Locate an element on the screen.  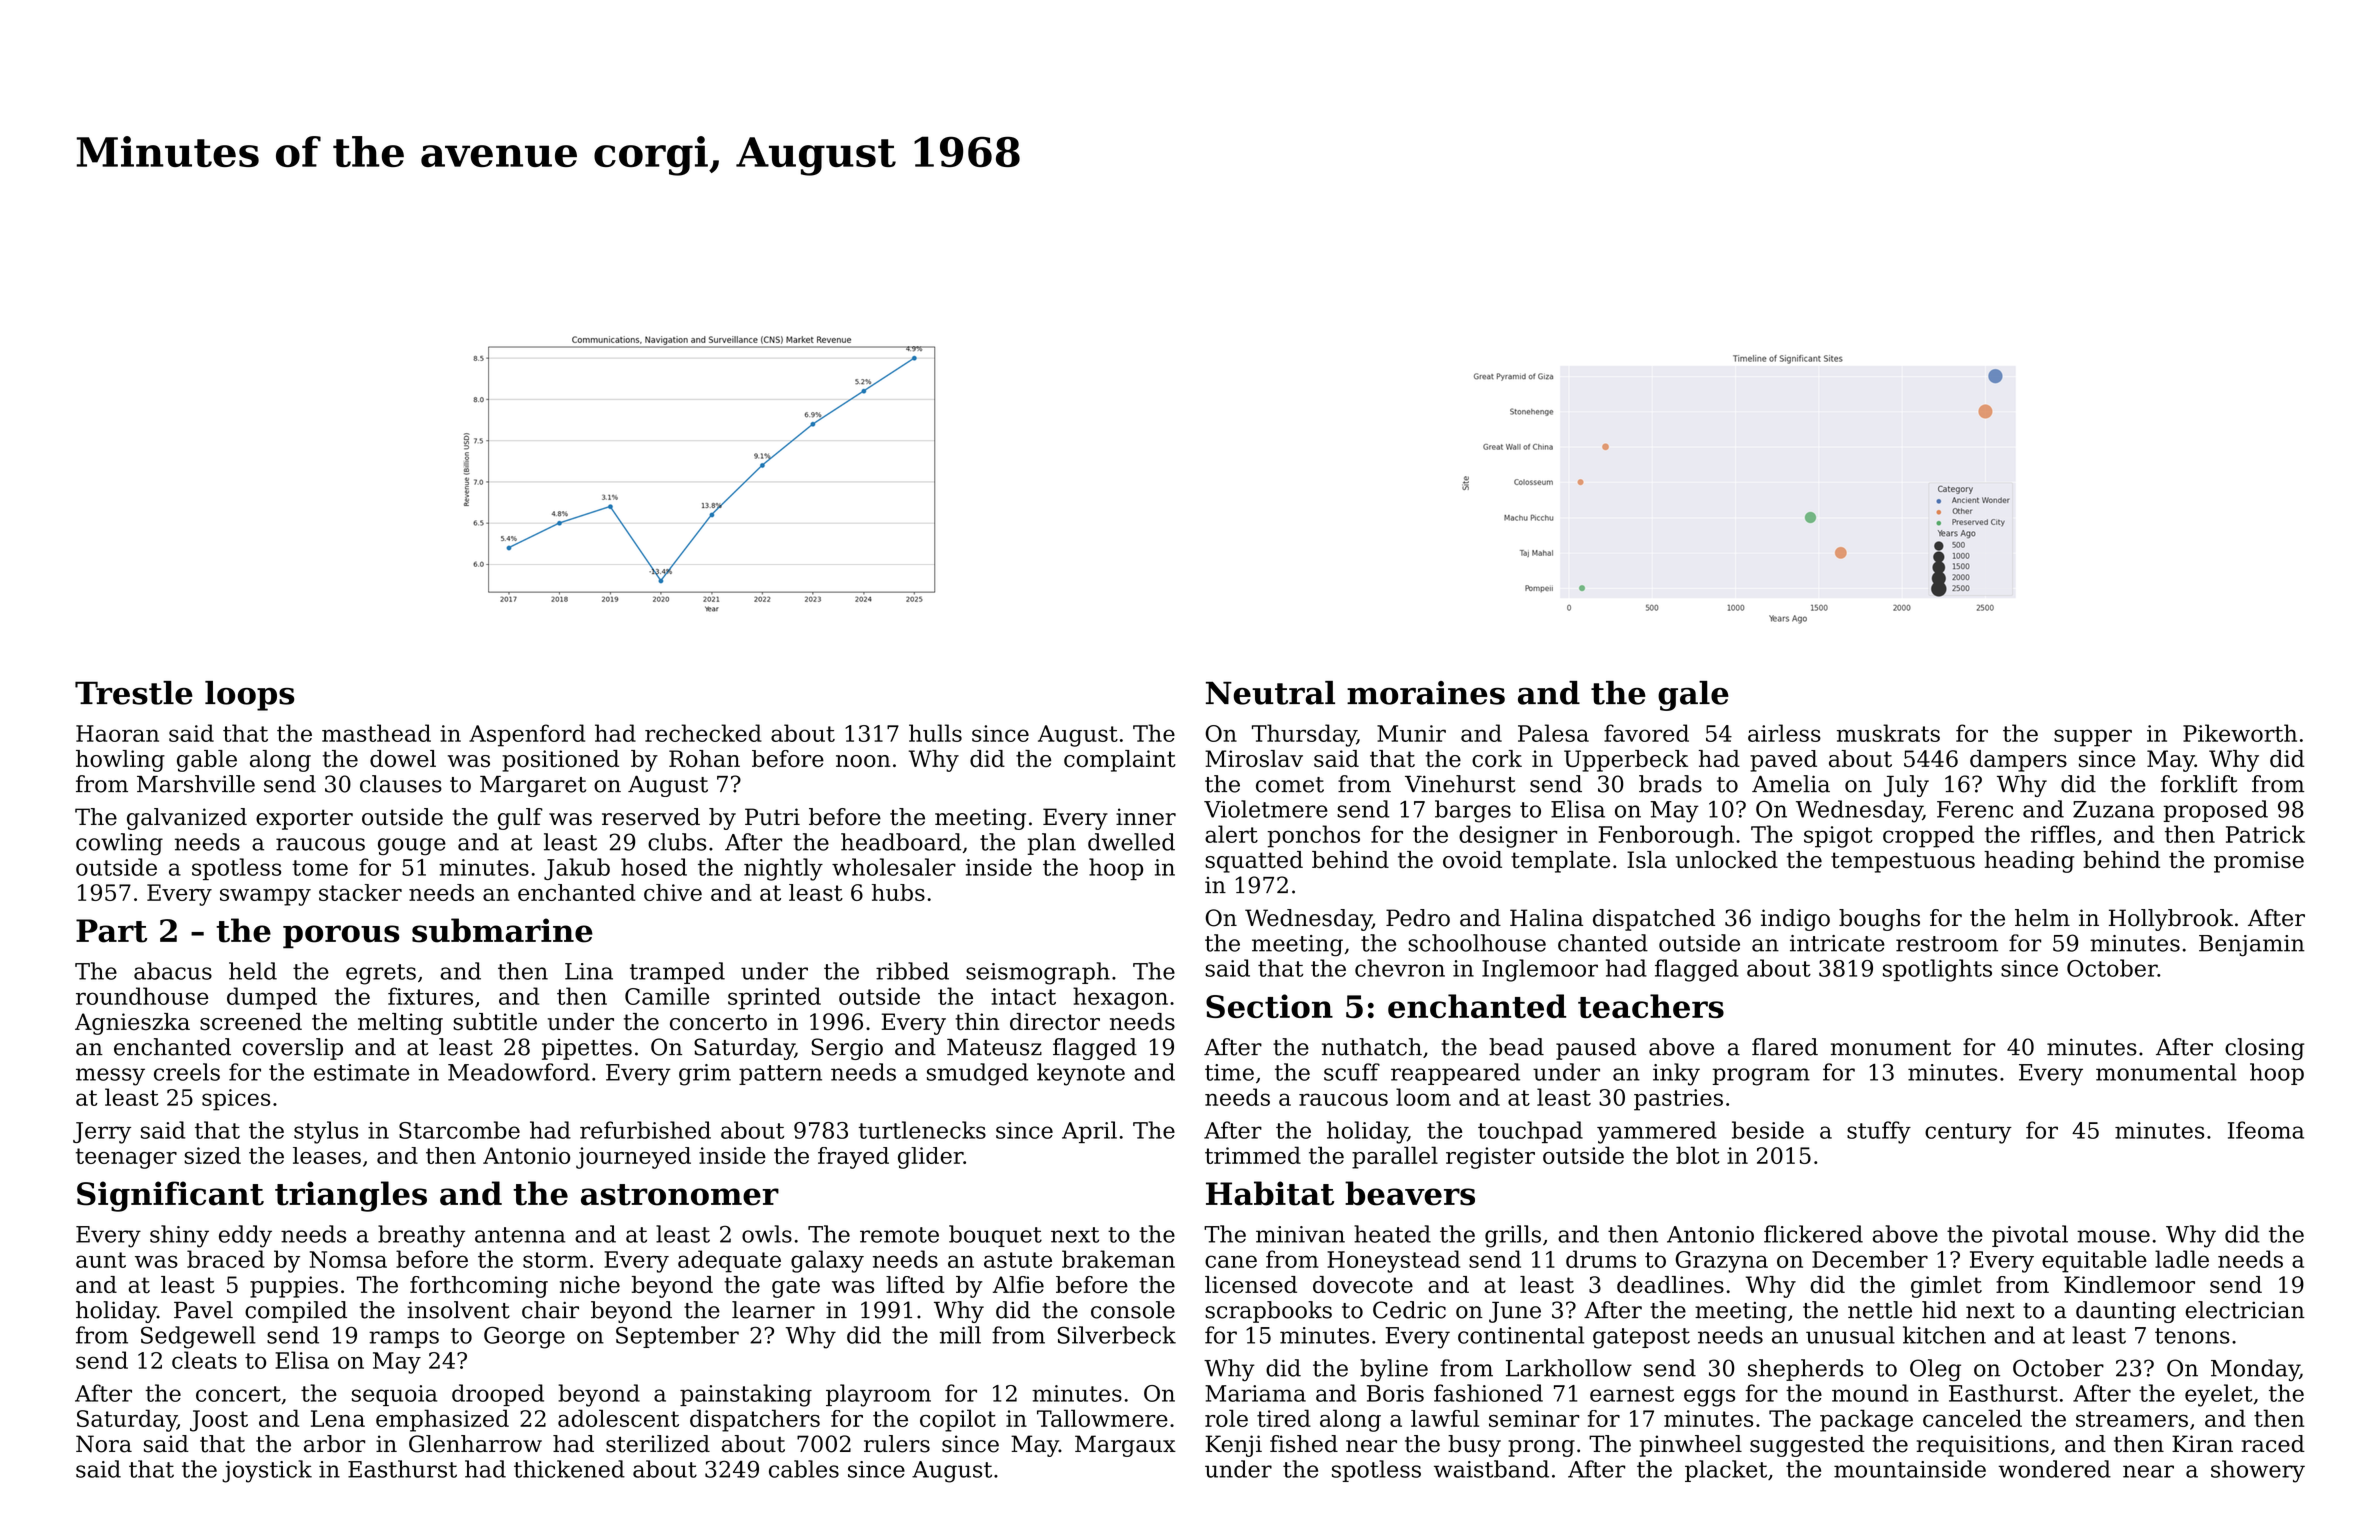
refurbished is located at coordinates (645, 1130).
